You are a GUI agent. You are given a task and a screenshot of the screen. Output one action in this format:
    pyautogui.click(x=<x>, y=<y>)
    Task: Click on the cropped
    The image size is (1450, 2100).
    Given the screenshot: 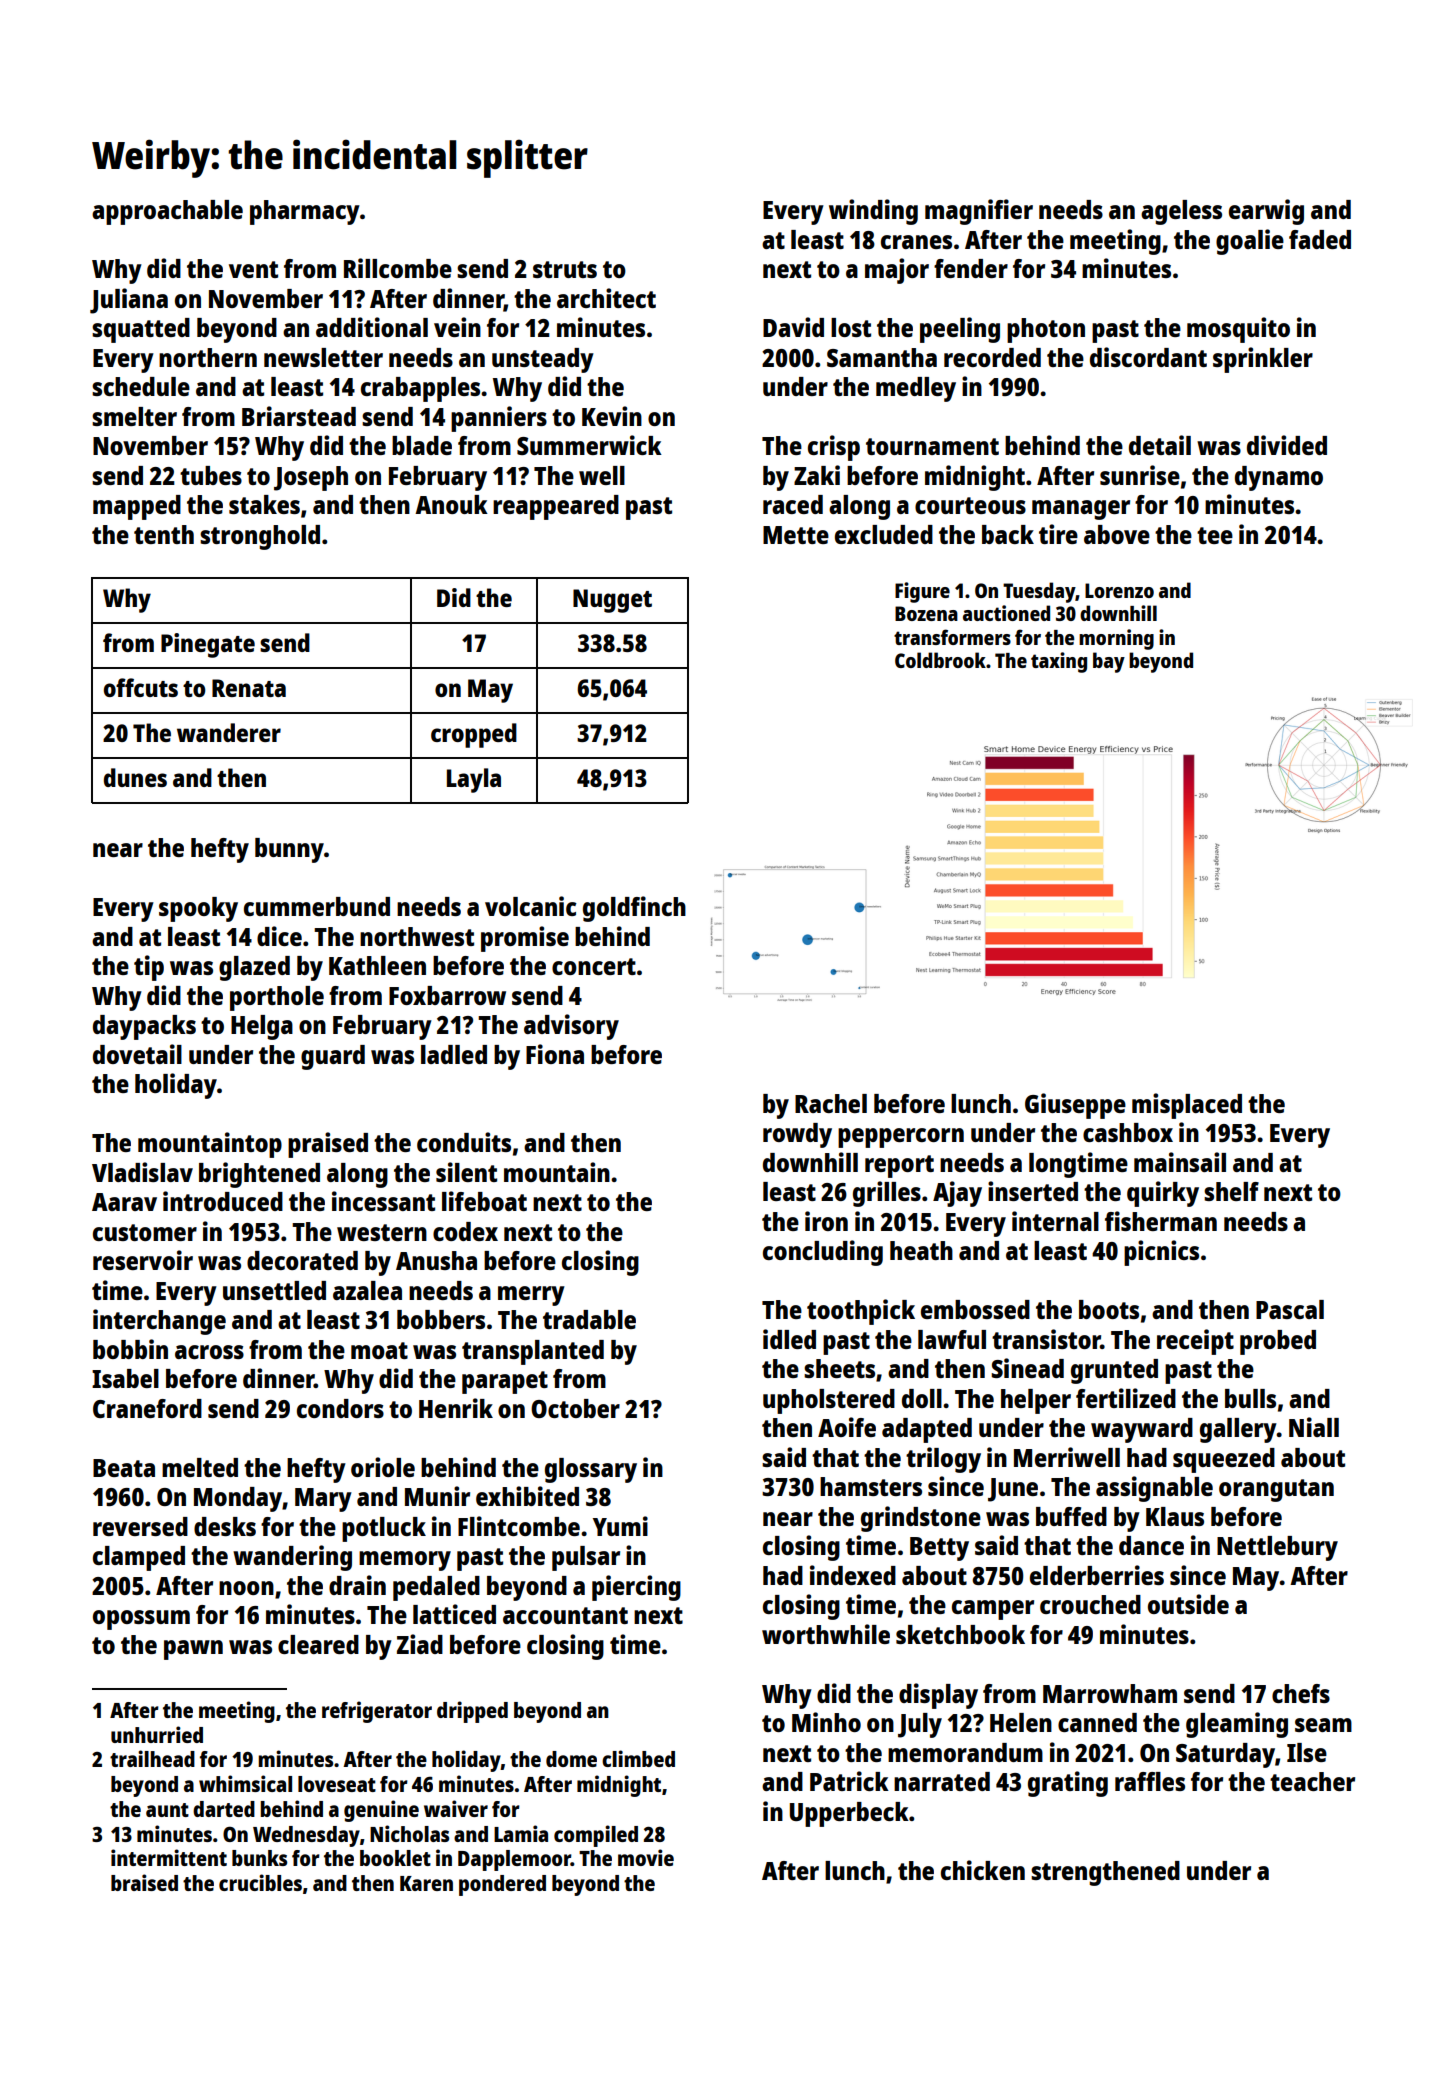 What is the action you would take?
    pyautogui.click(x=474, y=735)
